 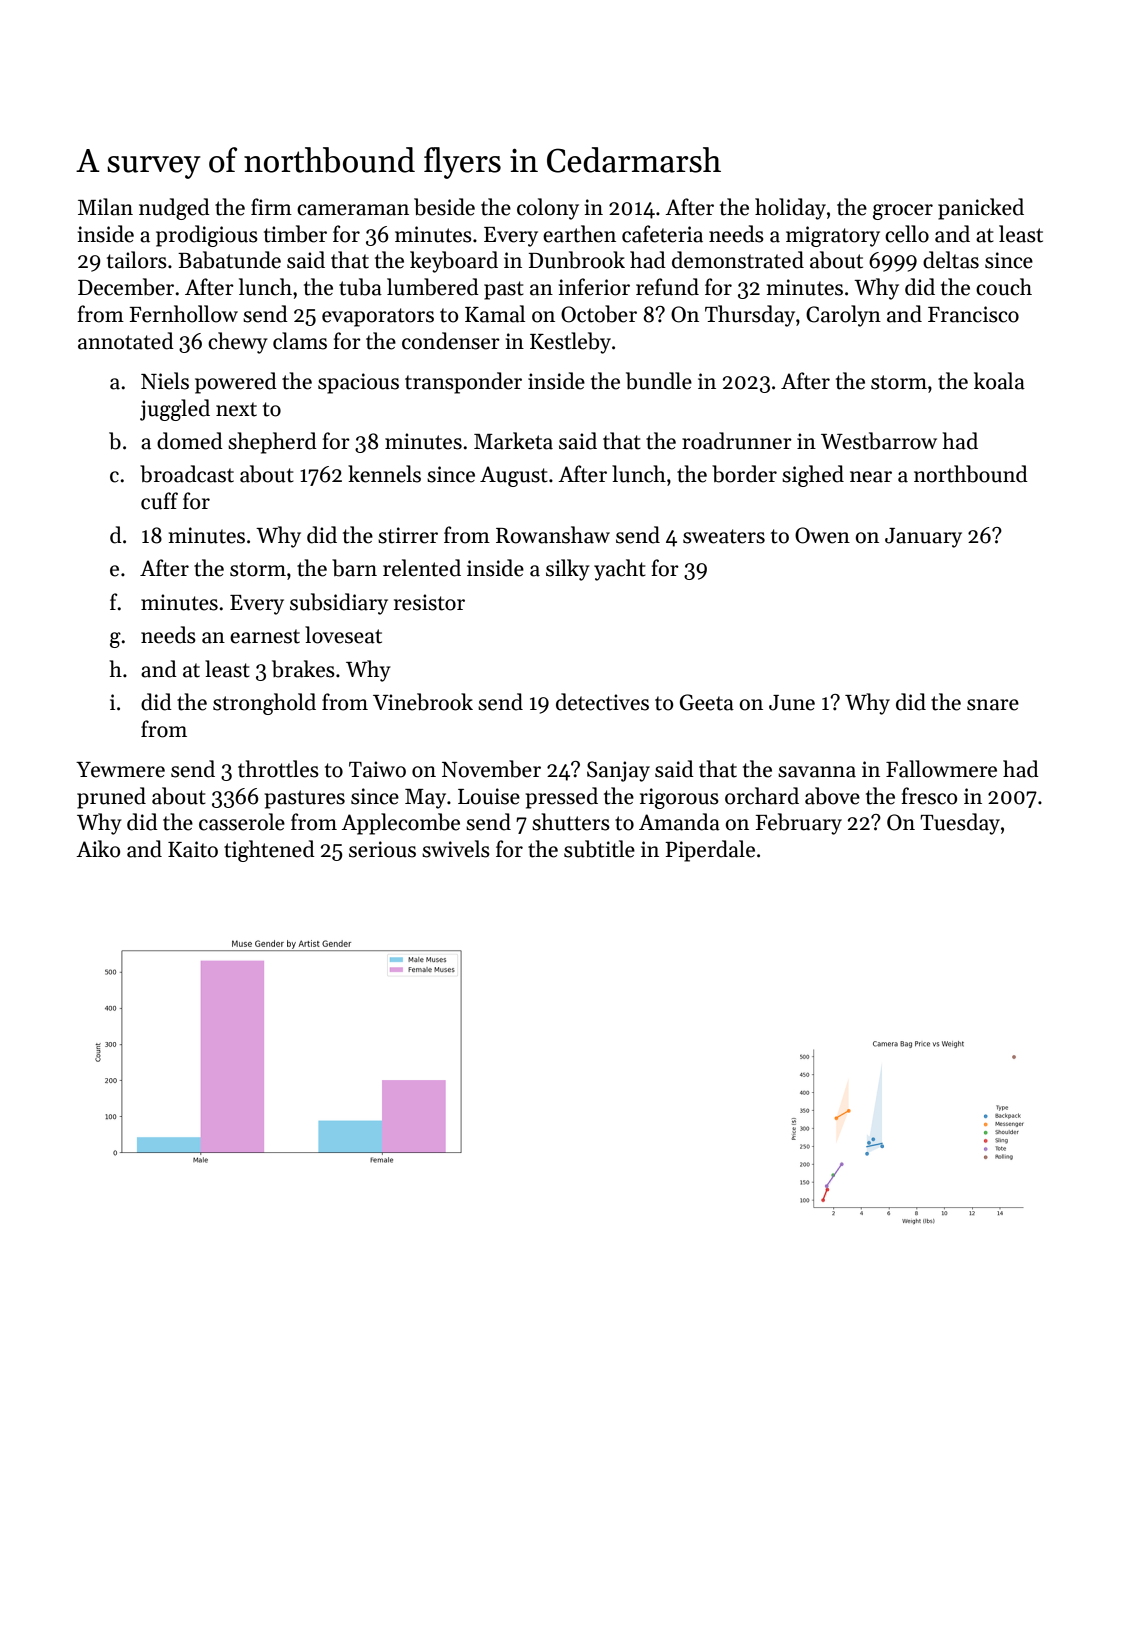 What do you see at coordinates (822, 535) in the document?
I see `Owen` at bounding box center [822, 535].
